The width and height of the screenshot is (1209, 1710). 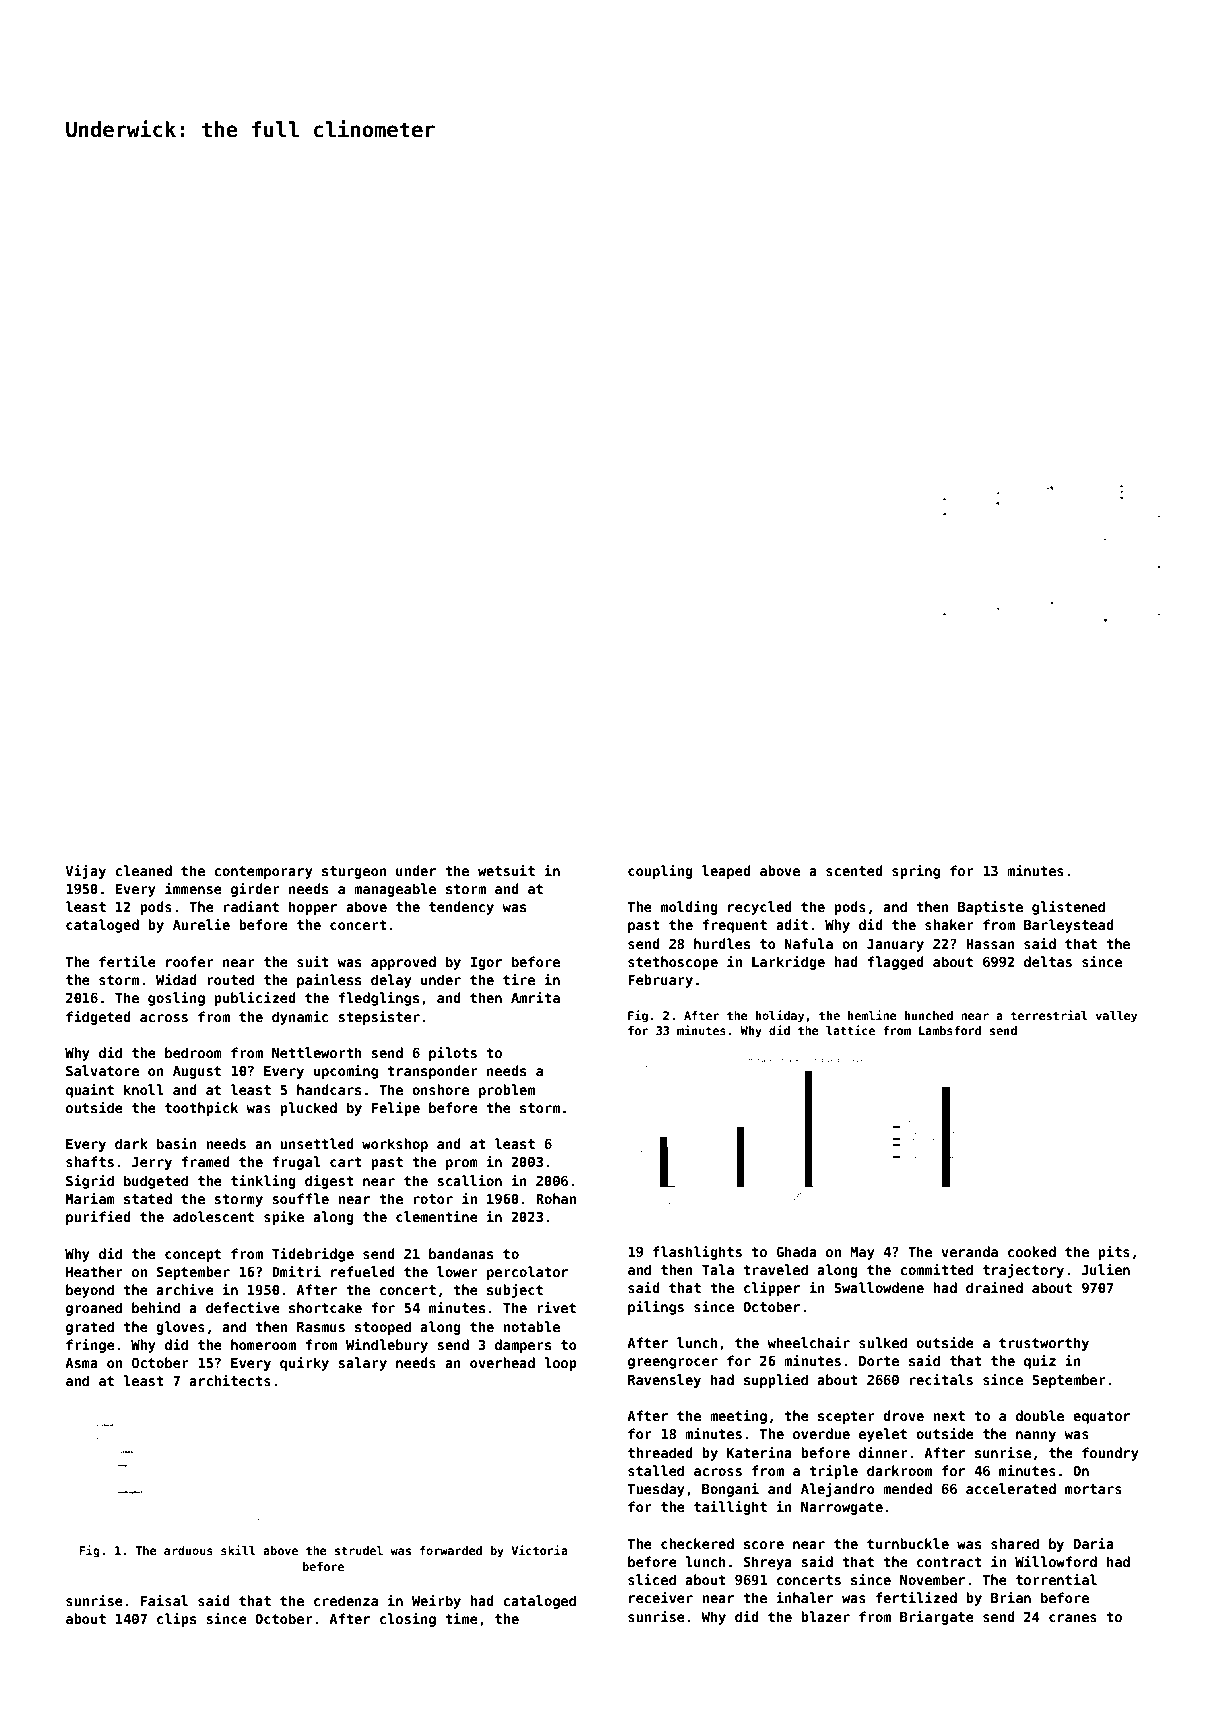 I want to click on publicized, so click(x=255, y=999).
